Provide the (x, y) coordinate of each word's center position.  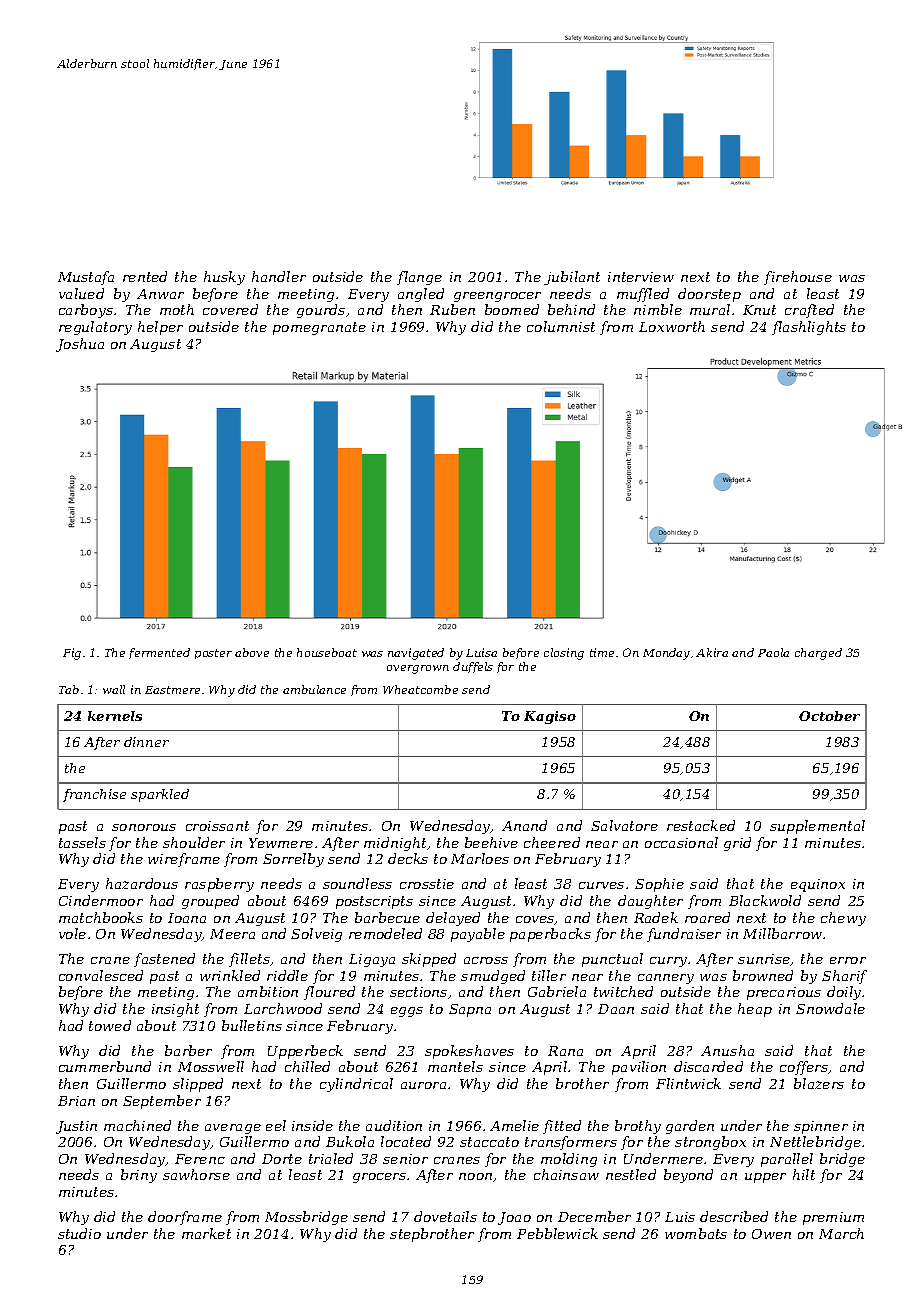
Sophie (659, 885)
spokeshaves (469, 1052)
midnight (396, 844)
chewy (843, 919)
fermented (159, 653)
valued (81, 293)
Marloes (480, 858)
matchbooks (101, 917)
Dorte (282, 1159)
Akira (712, 652)
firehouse (798, 278)
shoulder (194, 842)
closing (564, 654)
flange (419, 278)
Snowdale (830, 1008)
